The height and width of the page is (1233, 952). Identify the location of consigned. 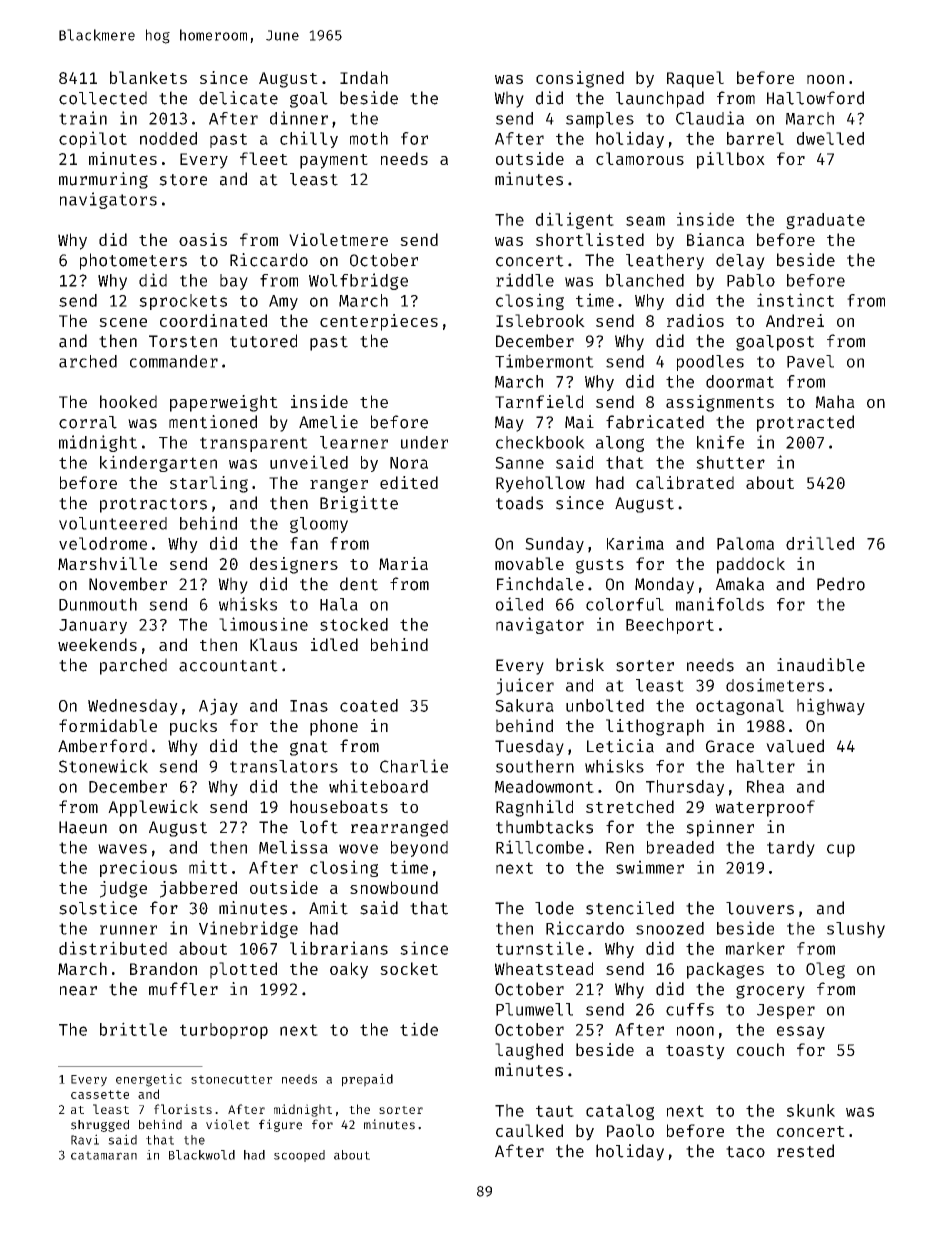
(580, 79).
